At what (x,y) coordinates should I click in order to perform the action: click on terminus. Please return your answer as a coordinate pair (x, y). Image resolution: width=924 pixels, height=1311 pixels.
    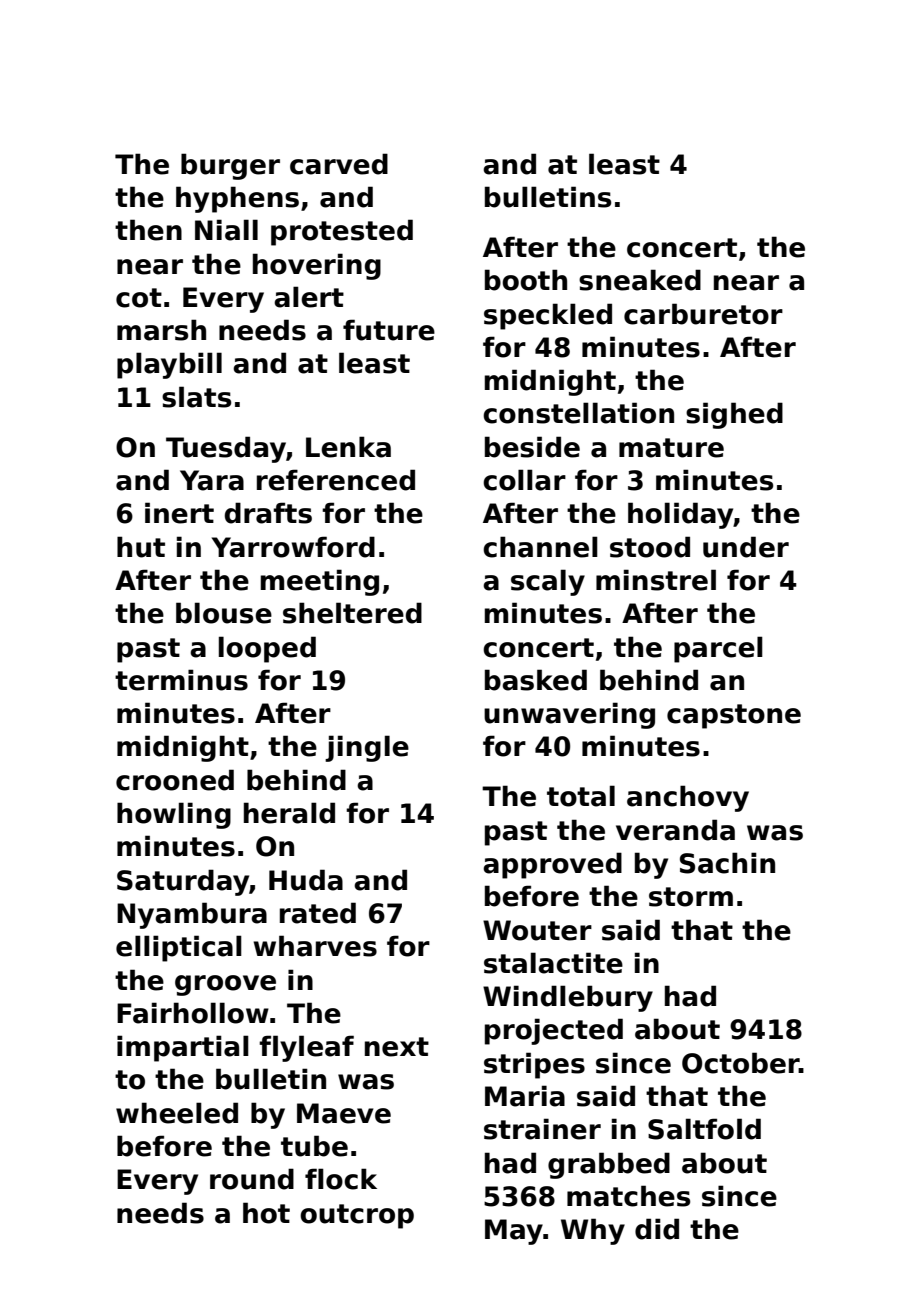
    Looking at the image, I should click on (181, 680).
